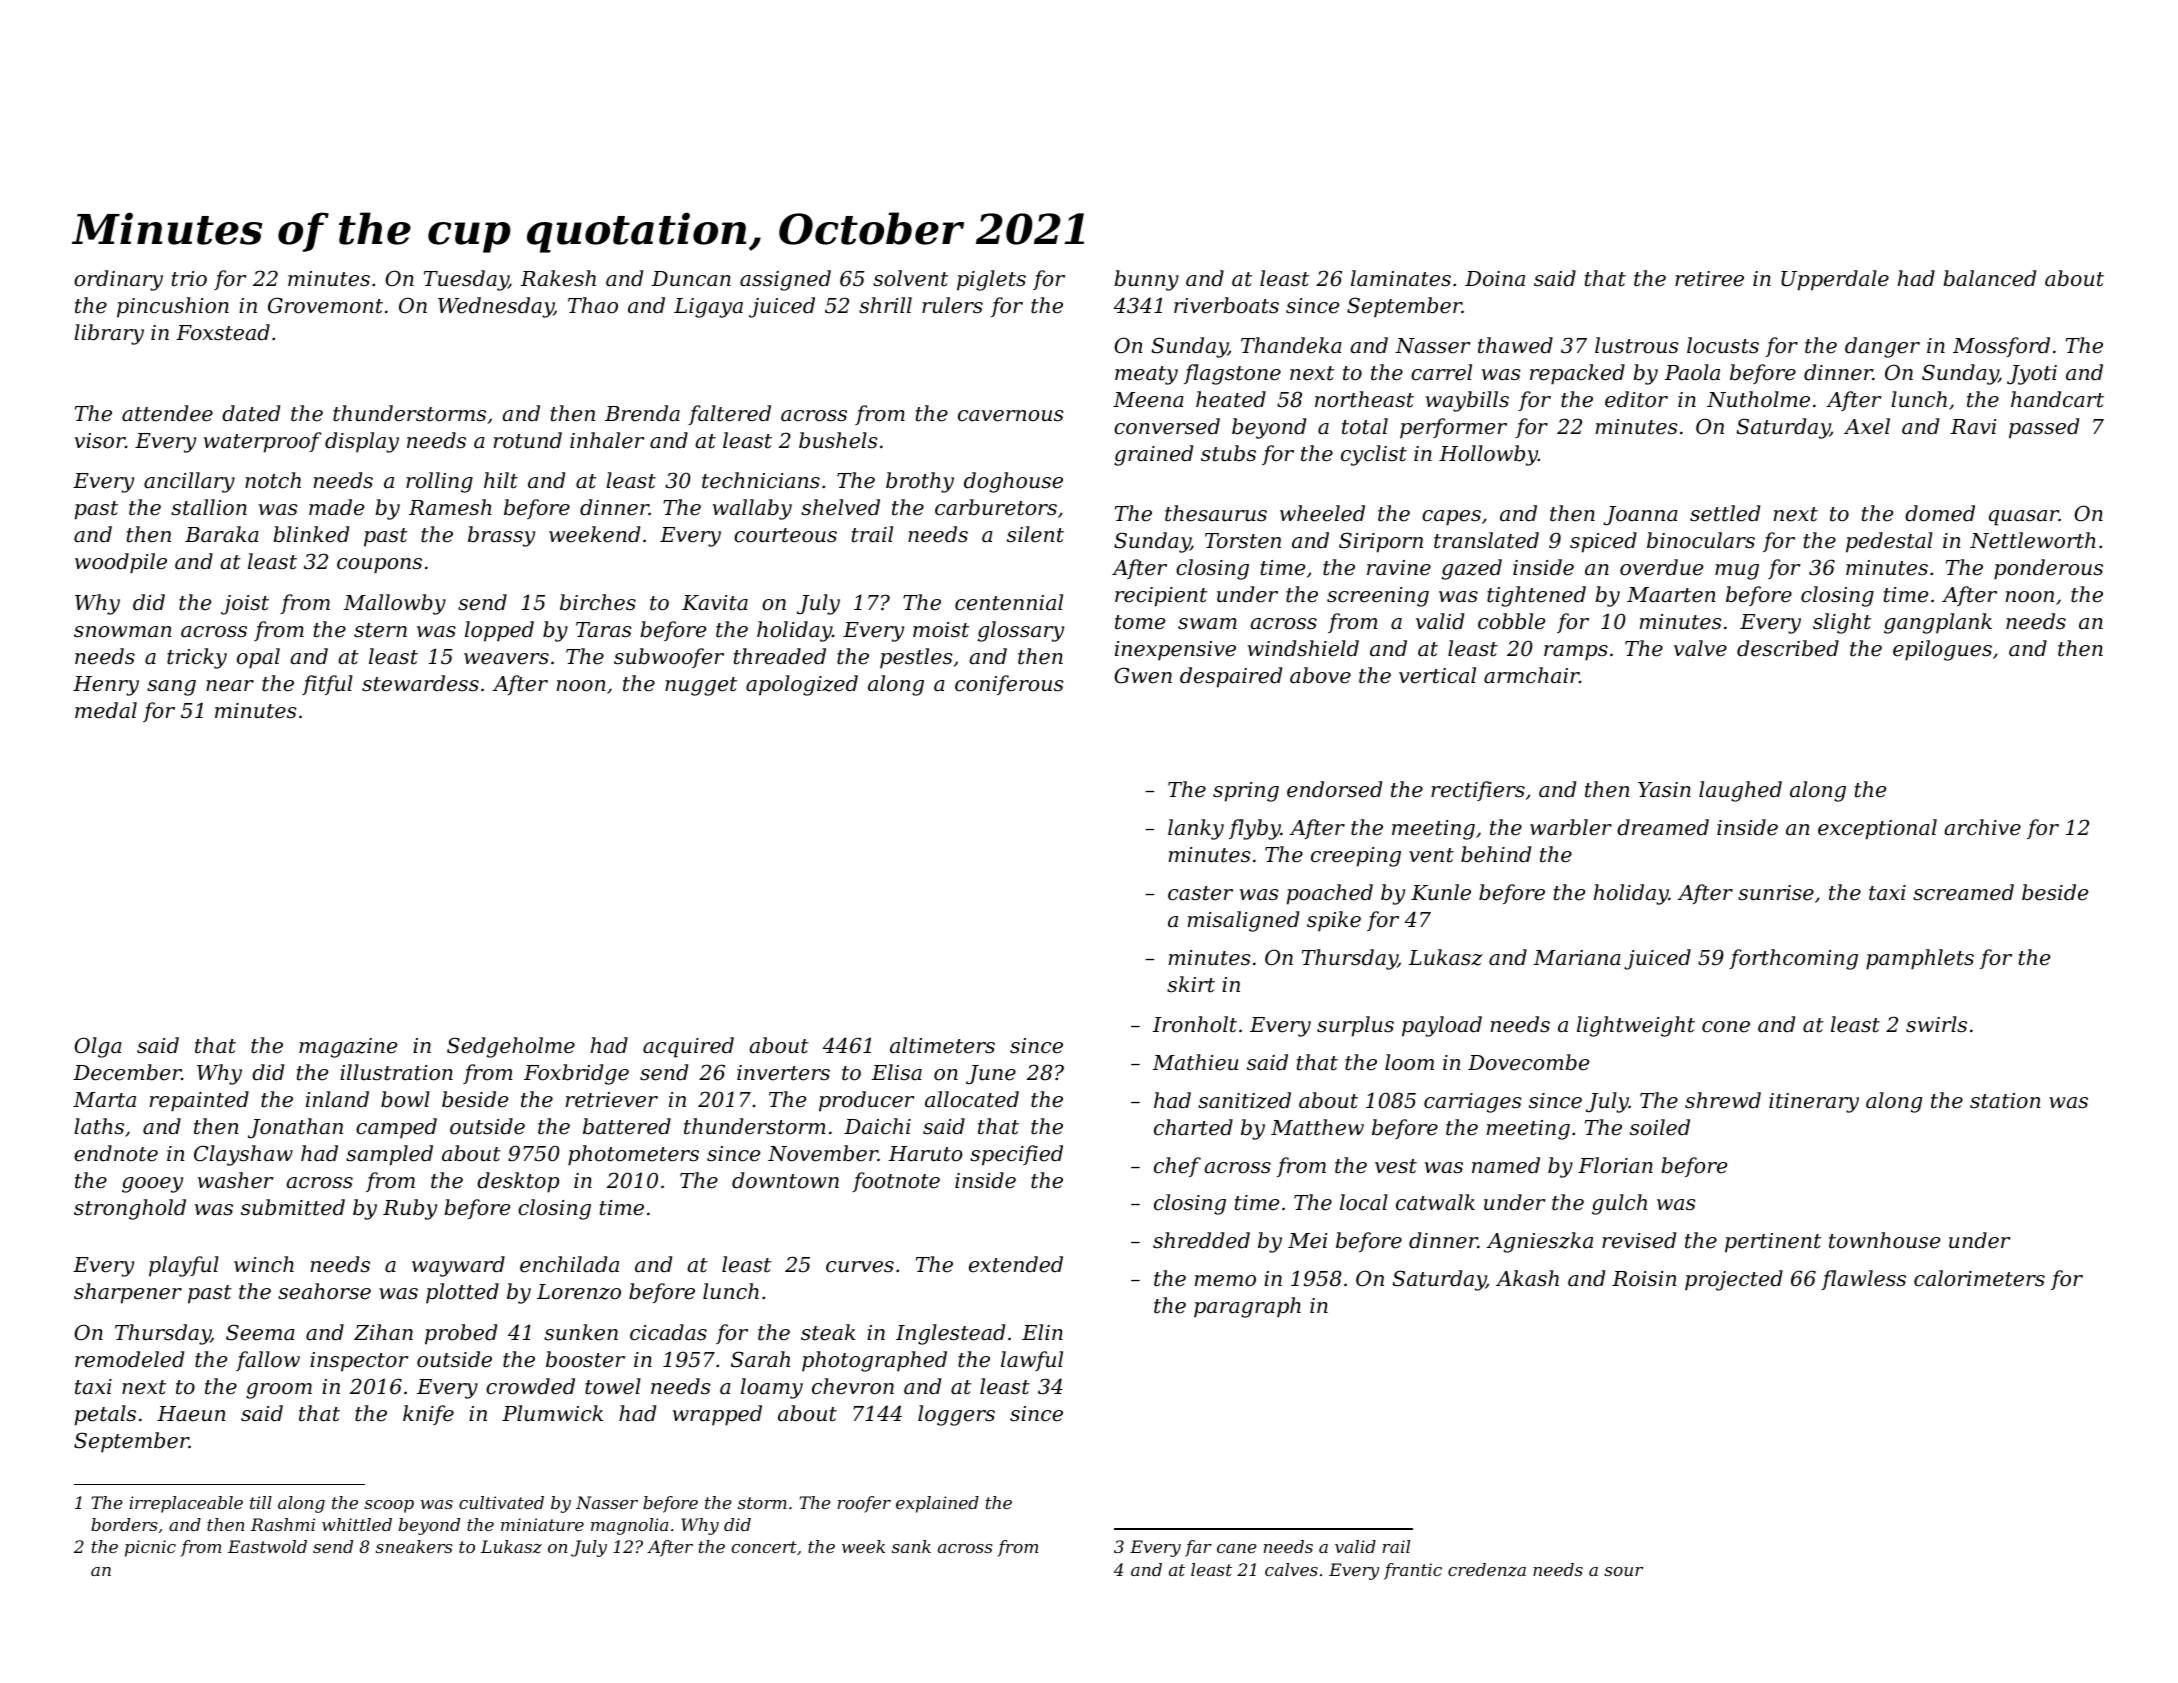 The width and height of the screenshot is (2178, 1683). I want to click on calves, so click(1291, 1569).
